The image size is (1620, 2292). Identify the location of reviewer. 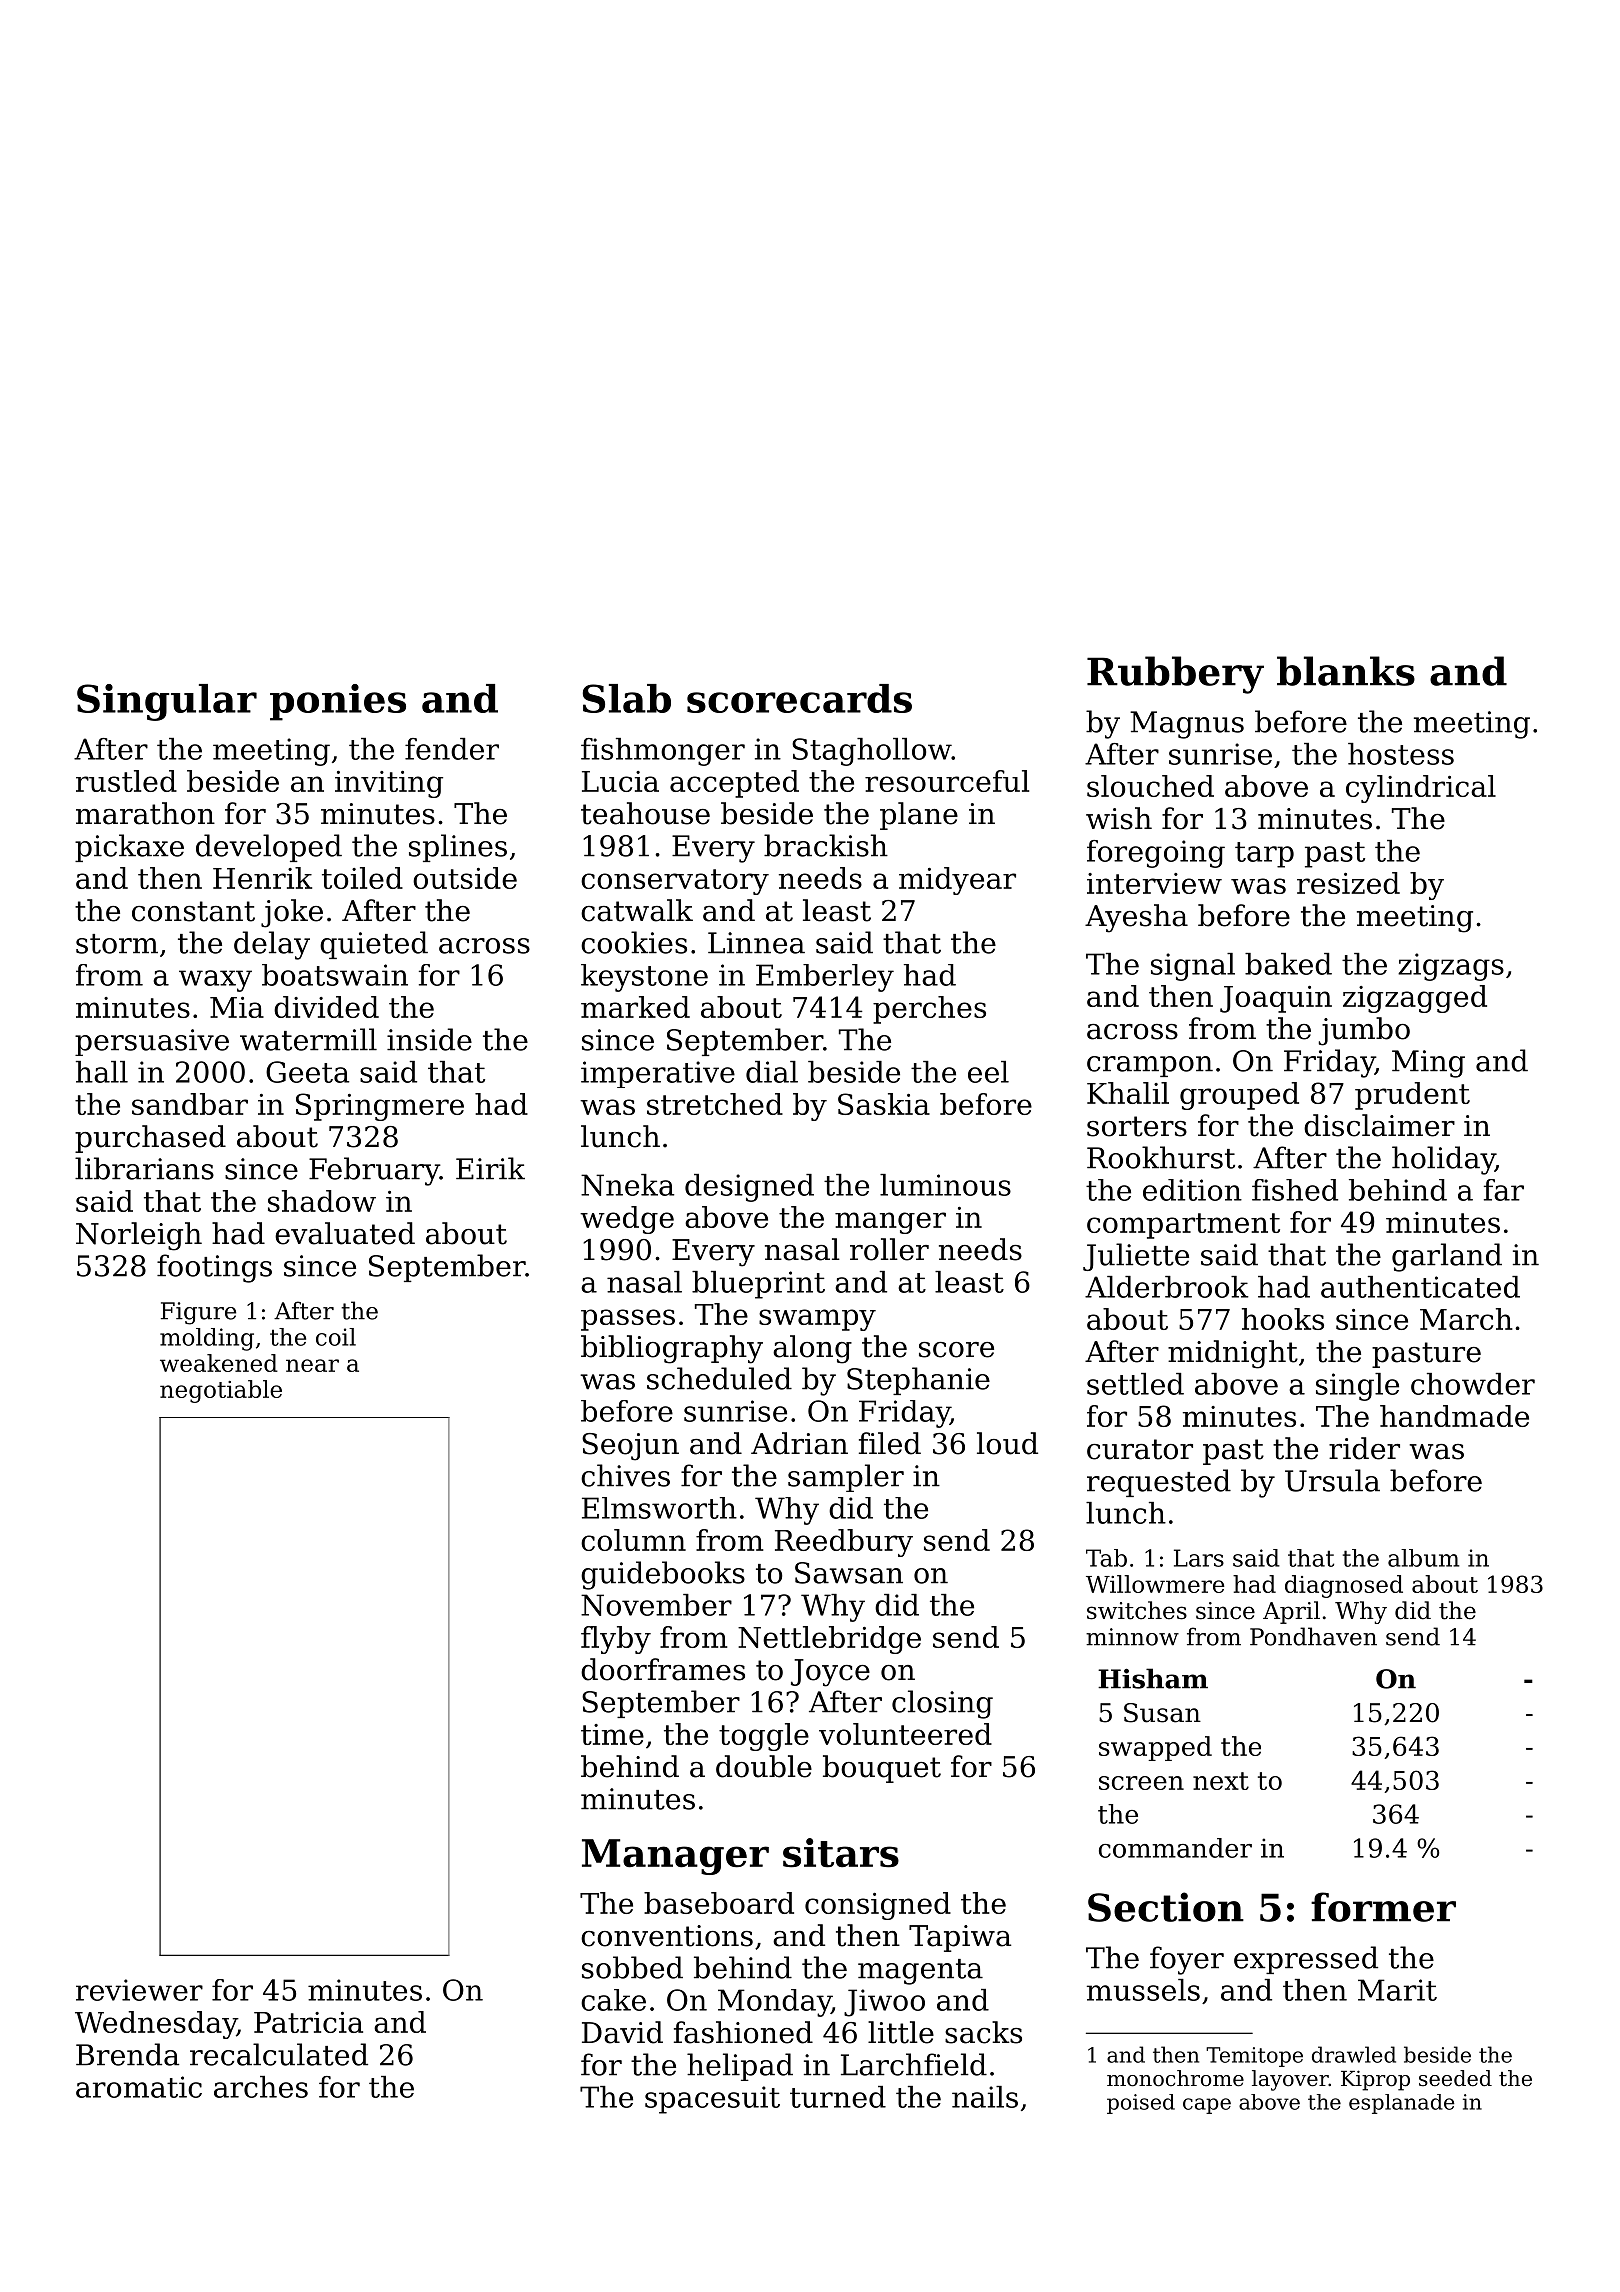
(139, 1990).
